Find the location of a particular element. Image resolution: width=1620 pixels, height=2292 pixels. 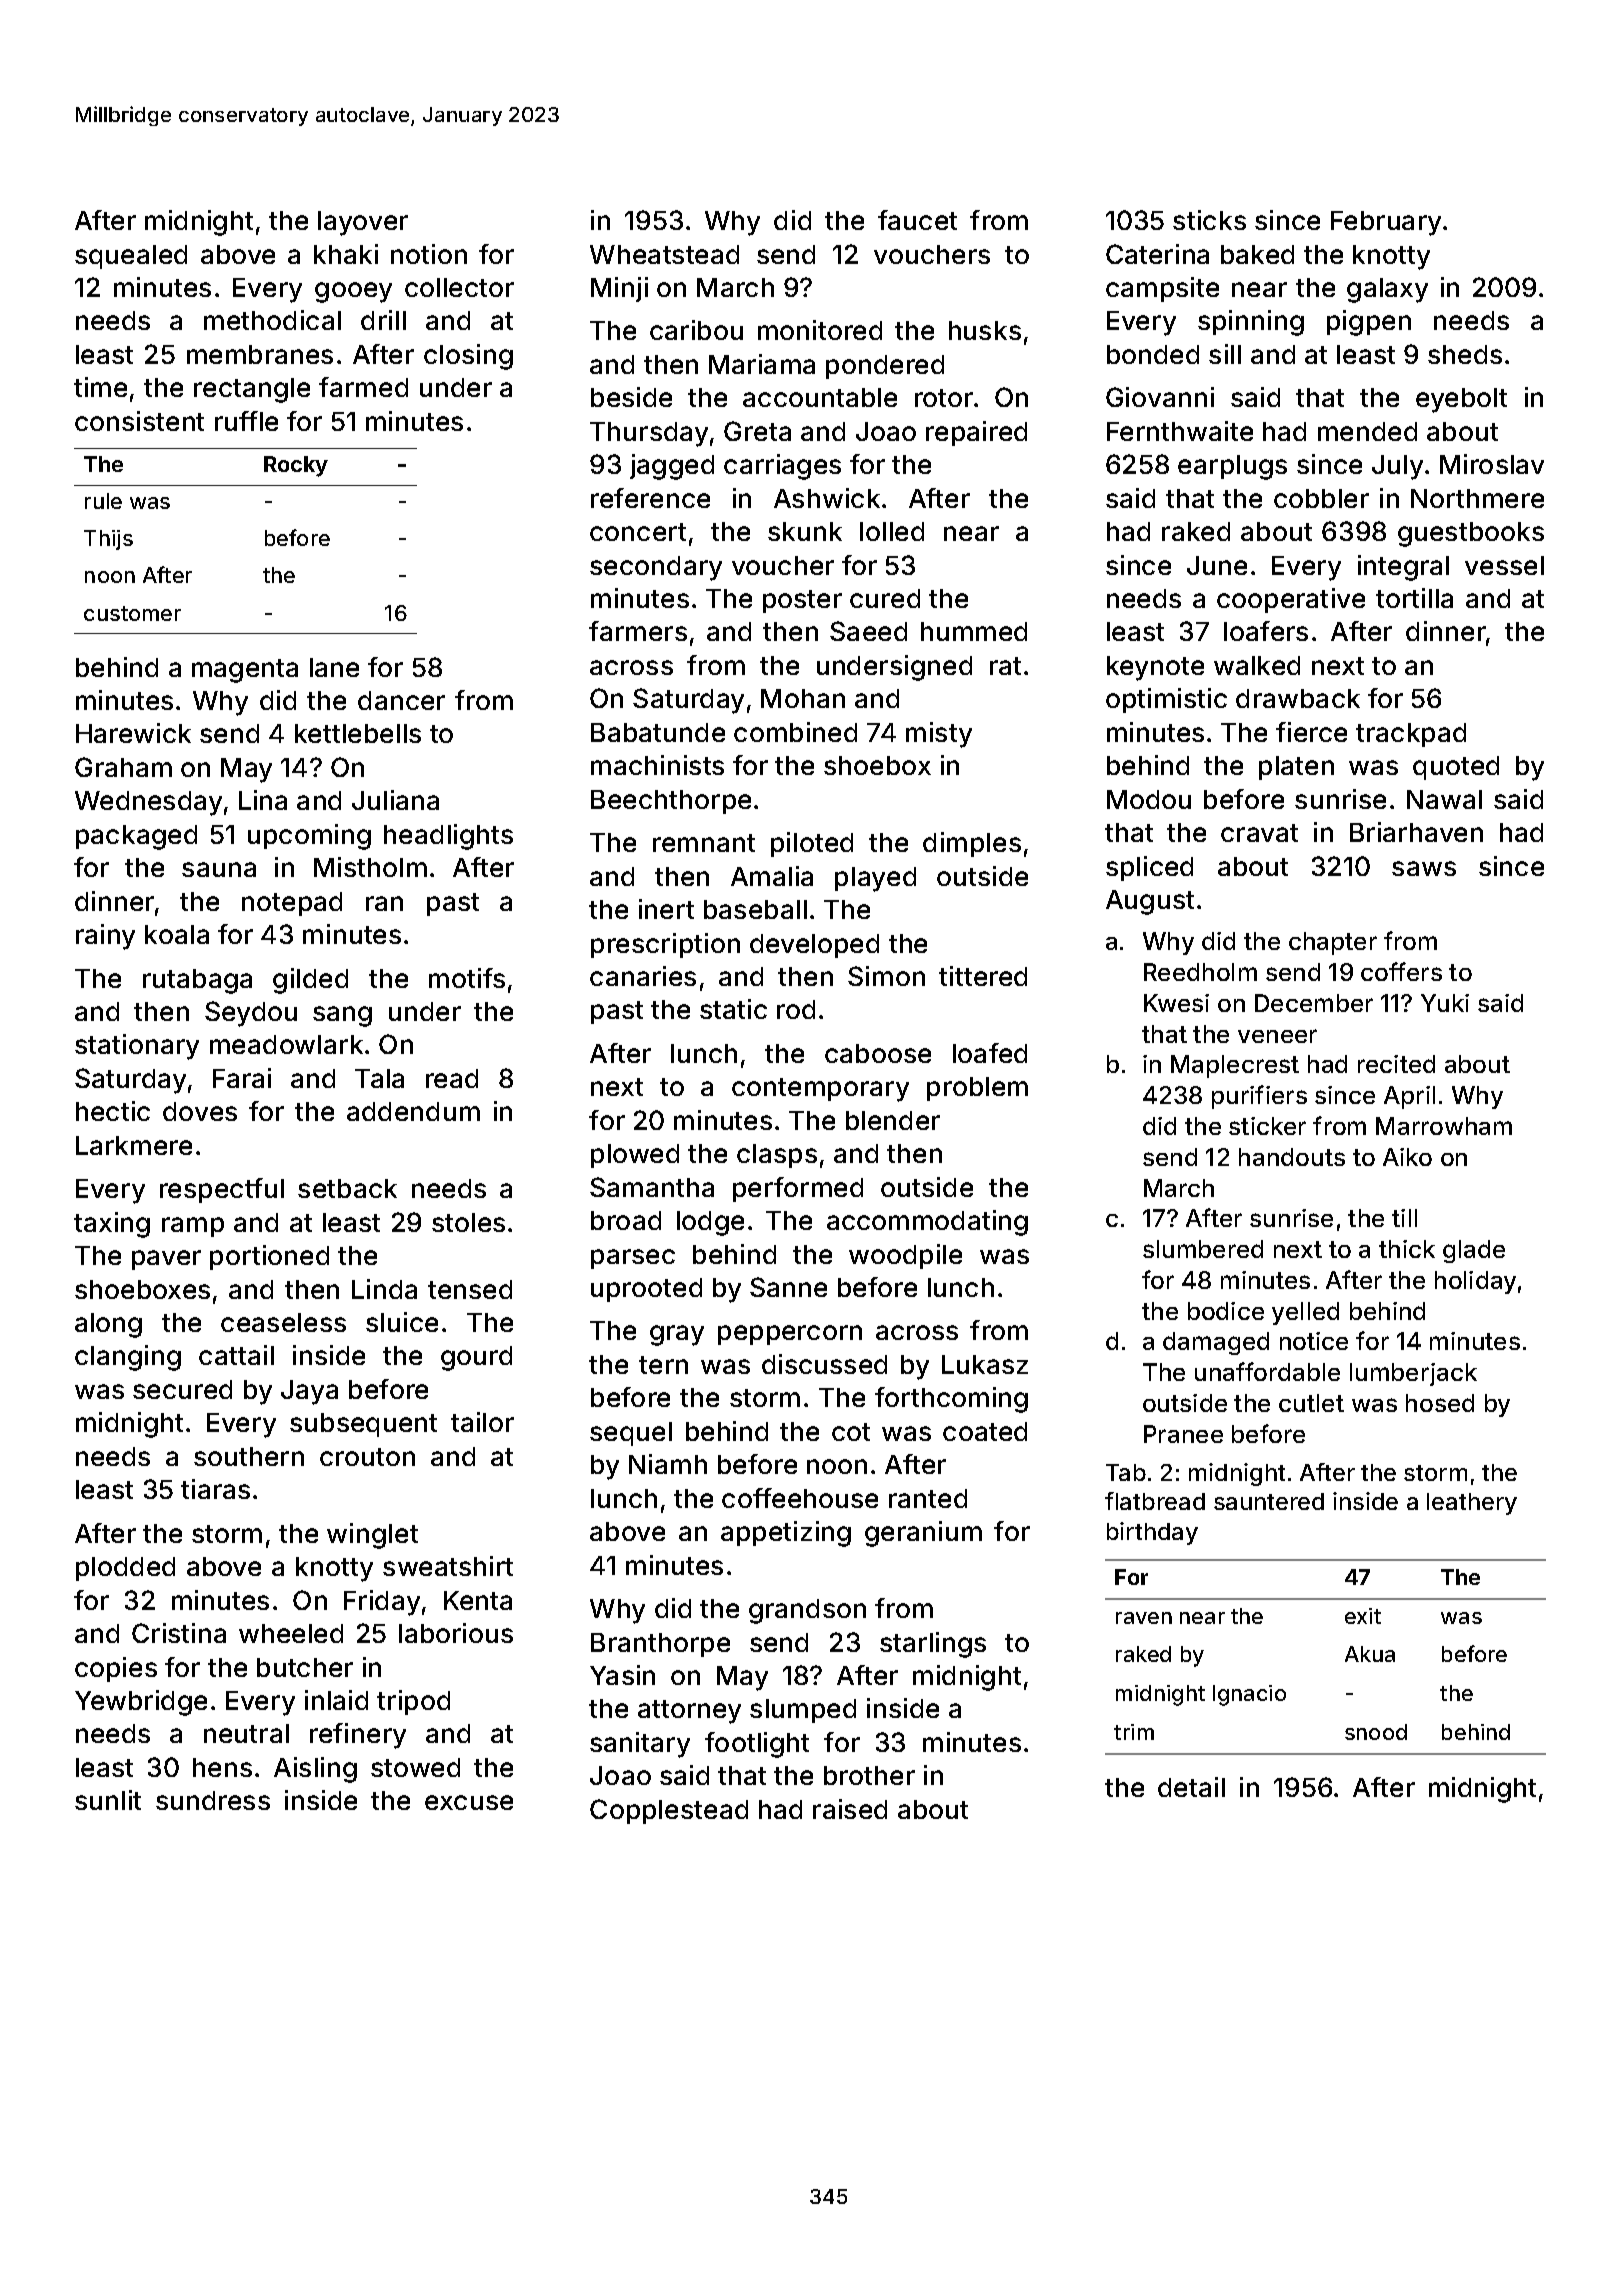

Wheatstead is located at coordinates (664, 254).
